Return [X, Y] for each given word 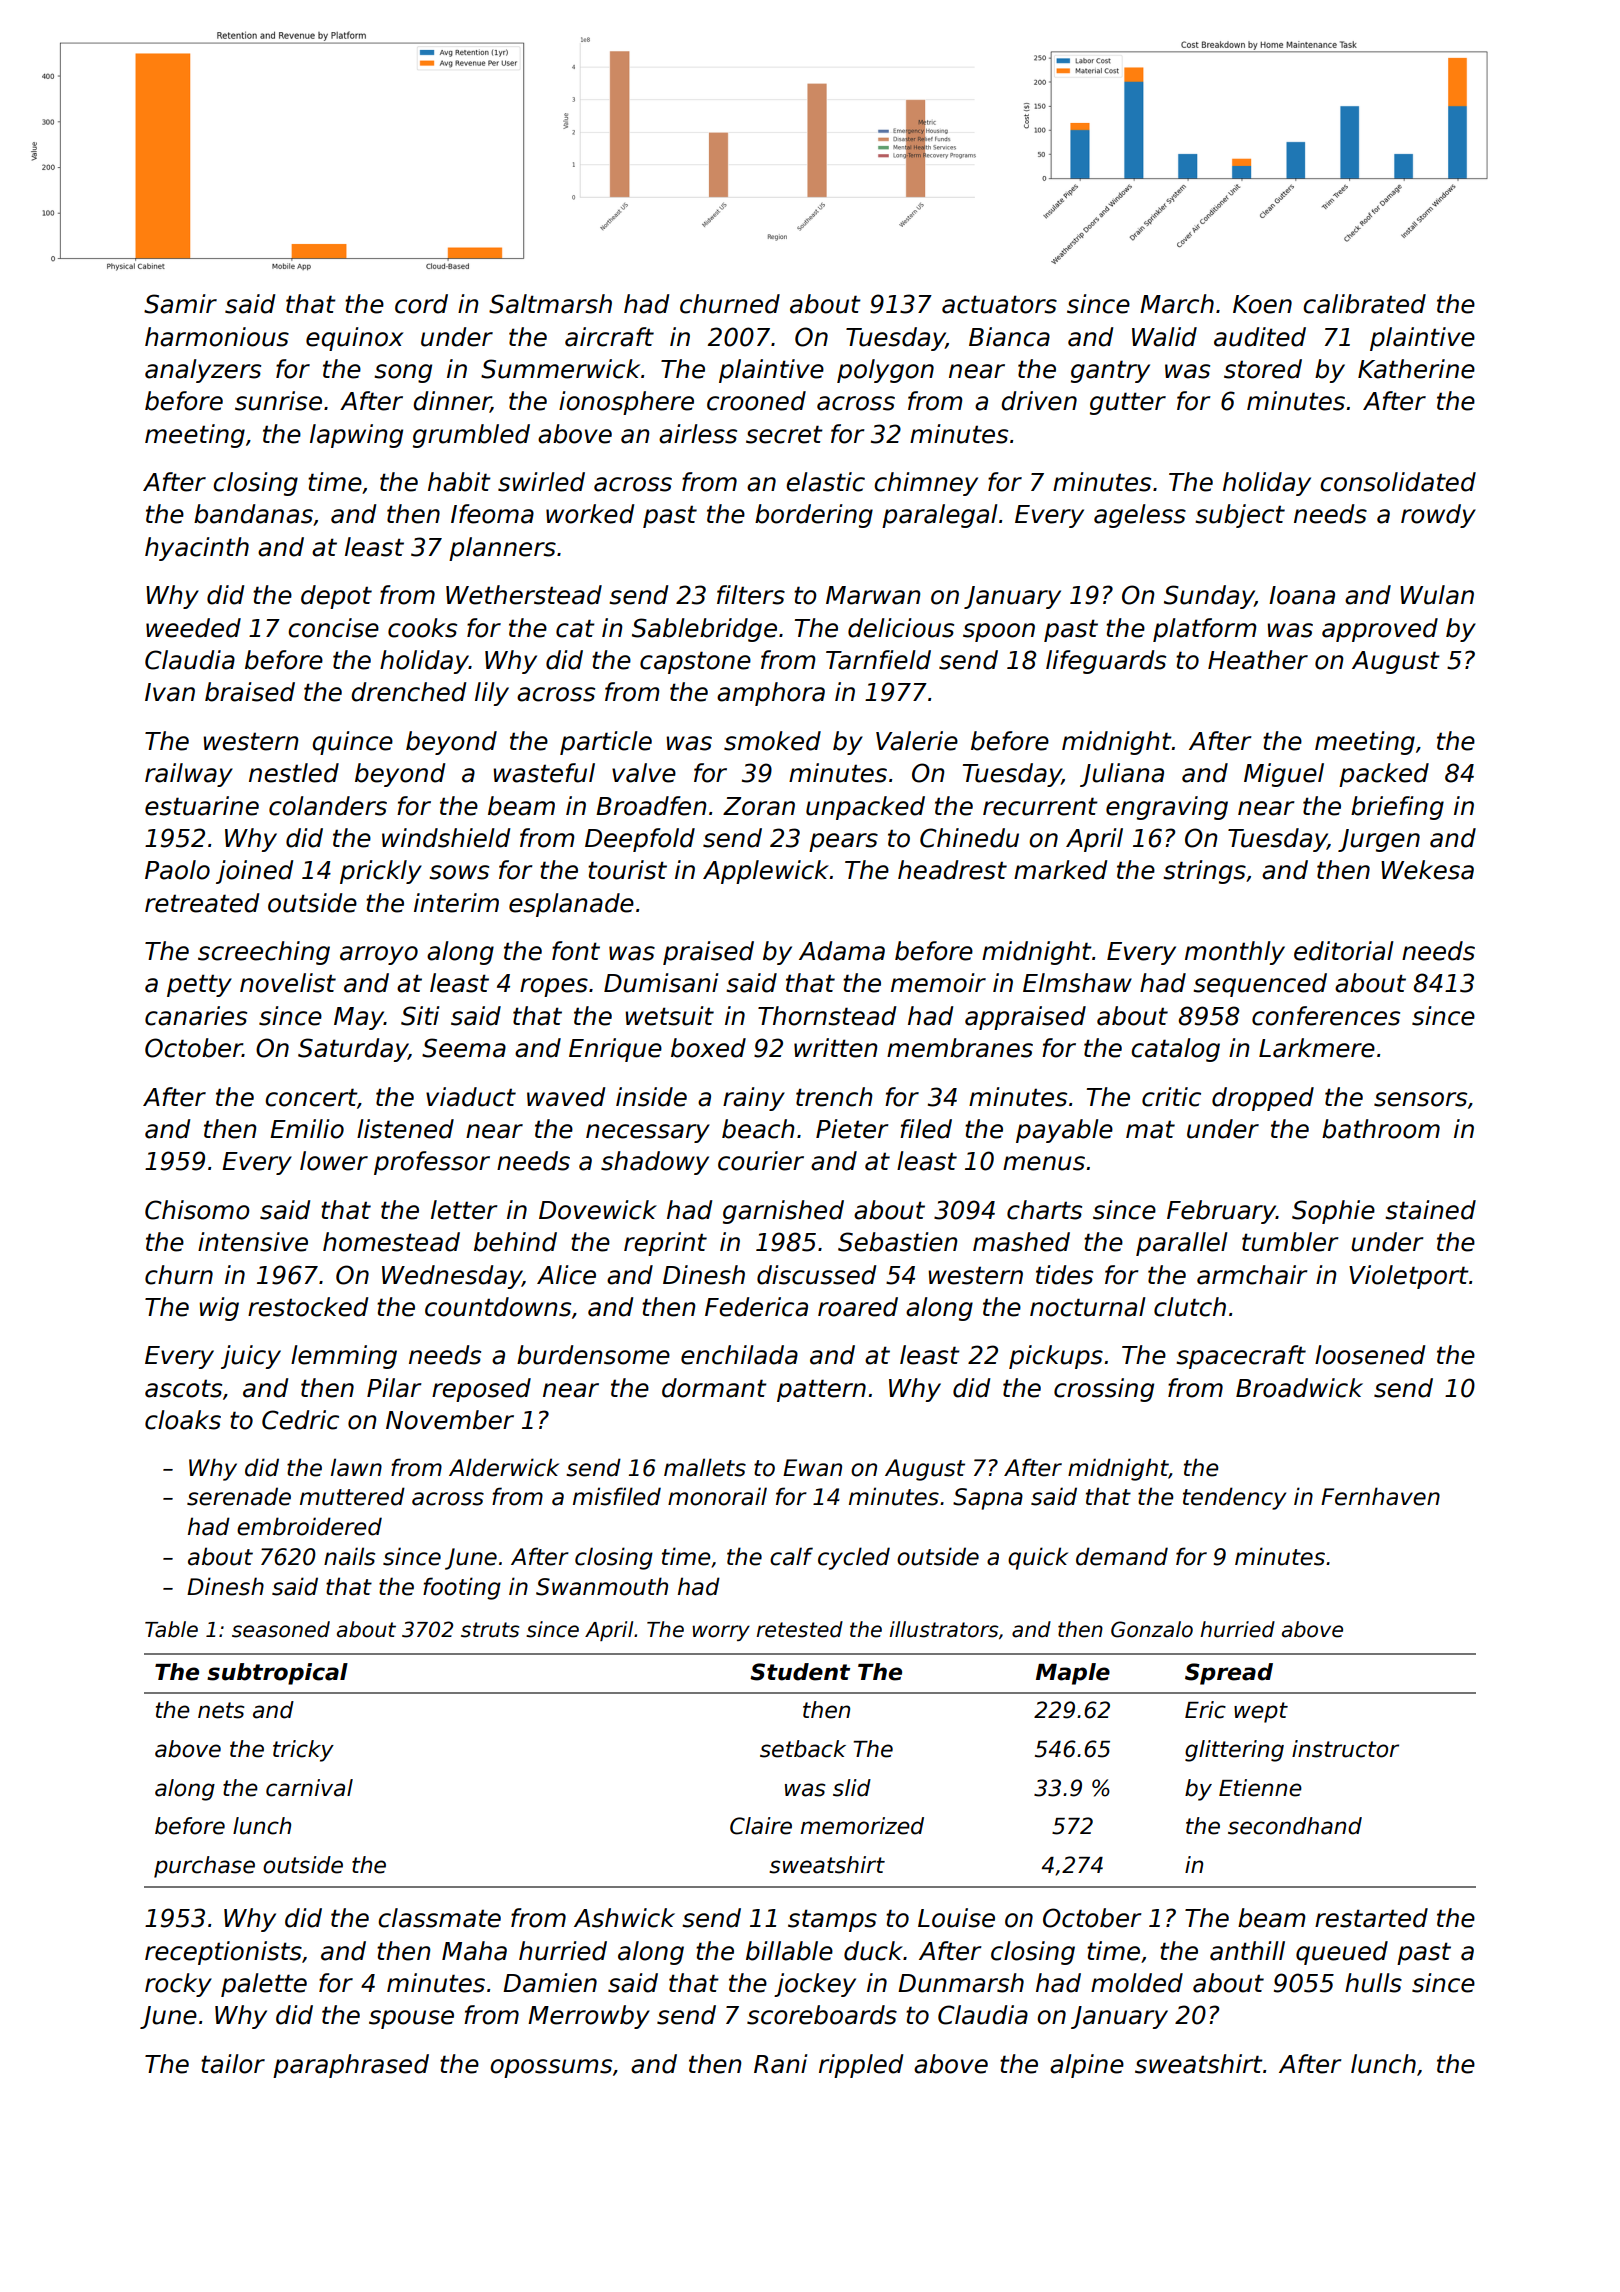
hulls [1373, 1983]
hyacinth [197, 549]
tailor [233, 2064]
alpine [1087, 2066]
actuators [999, 304]
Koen [1262, 304]
